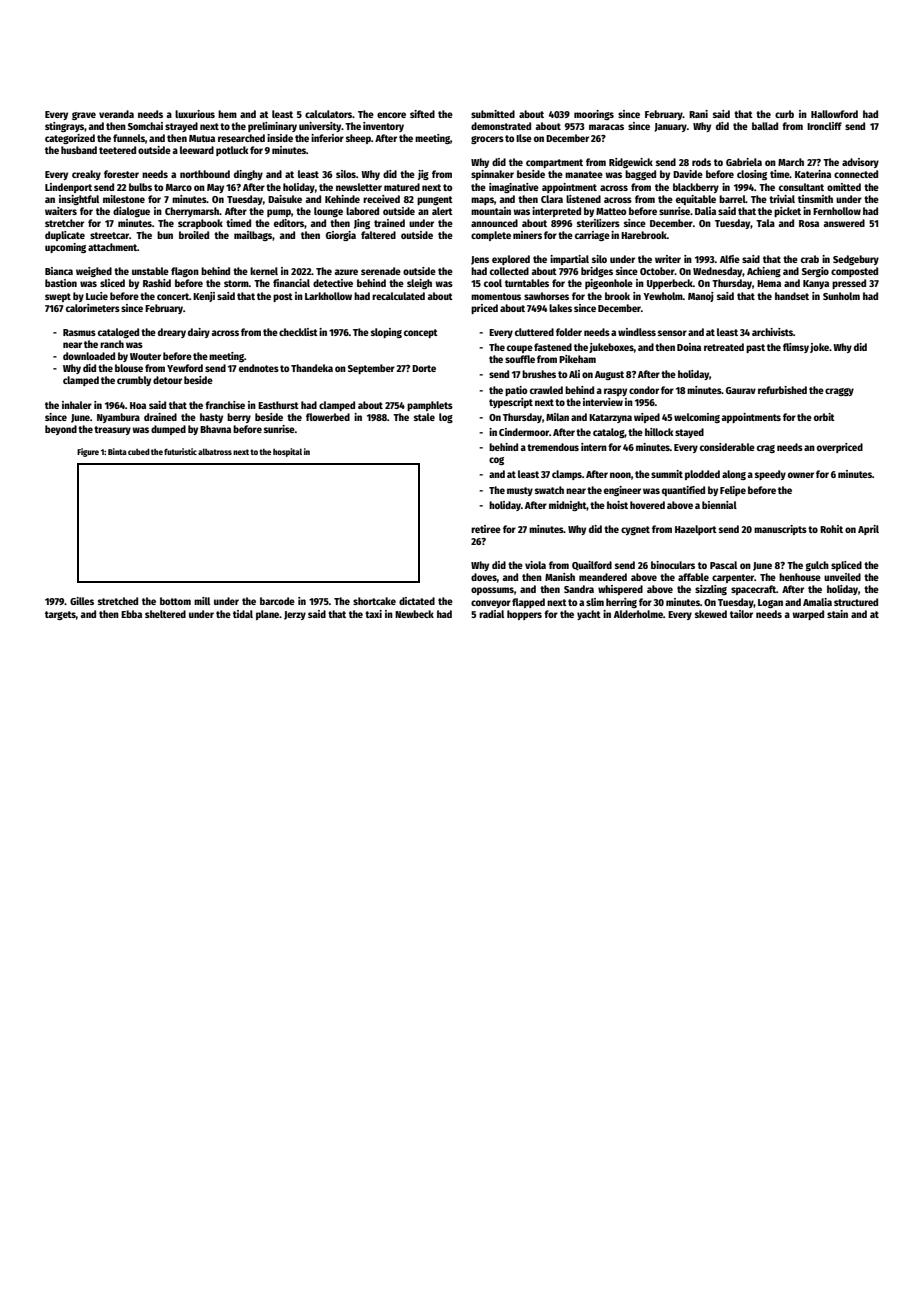 The height and width of the page is (1308, 924). I want to click on hoist, so click(617, 505).
